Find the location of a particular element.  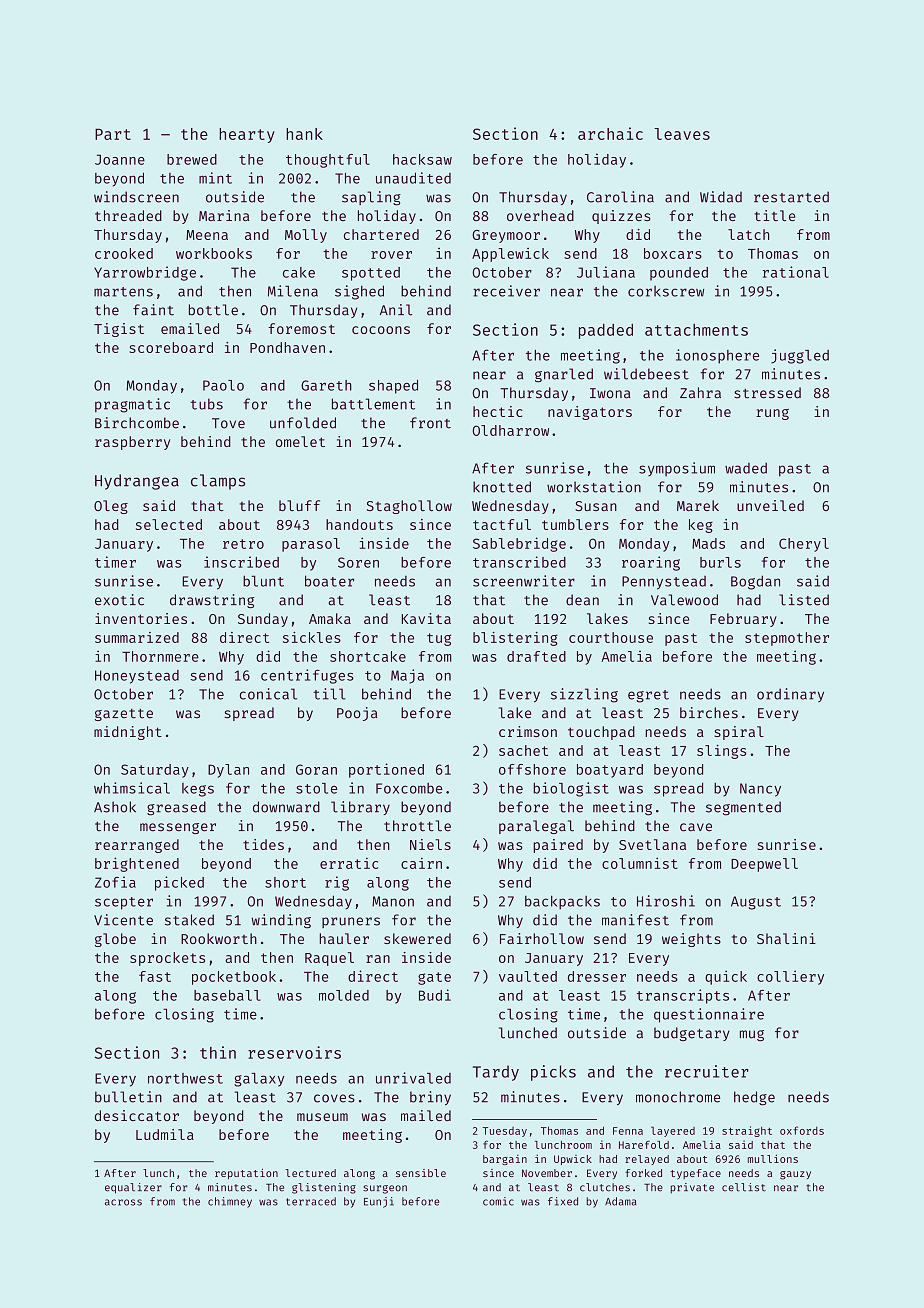

Part is located at coordinates (113, 134).
